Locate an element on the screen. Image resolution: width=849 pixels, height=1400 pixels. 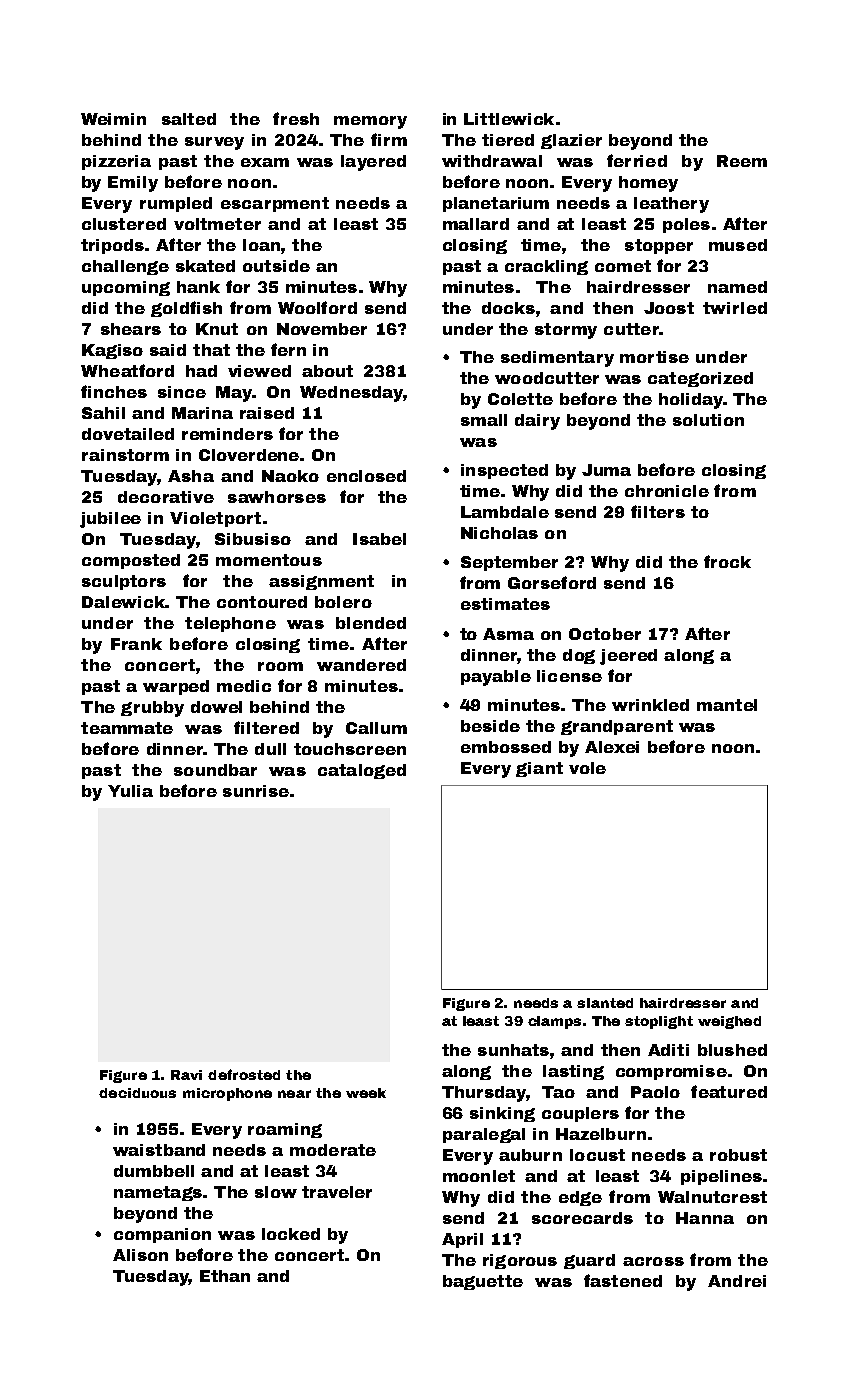
sunhats is located at coordinates (513, 1050).
